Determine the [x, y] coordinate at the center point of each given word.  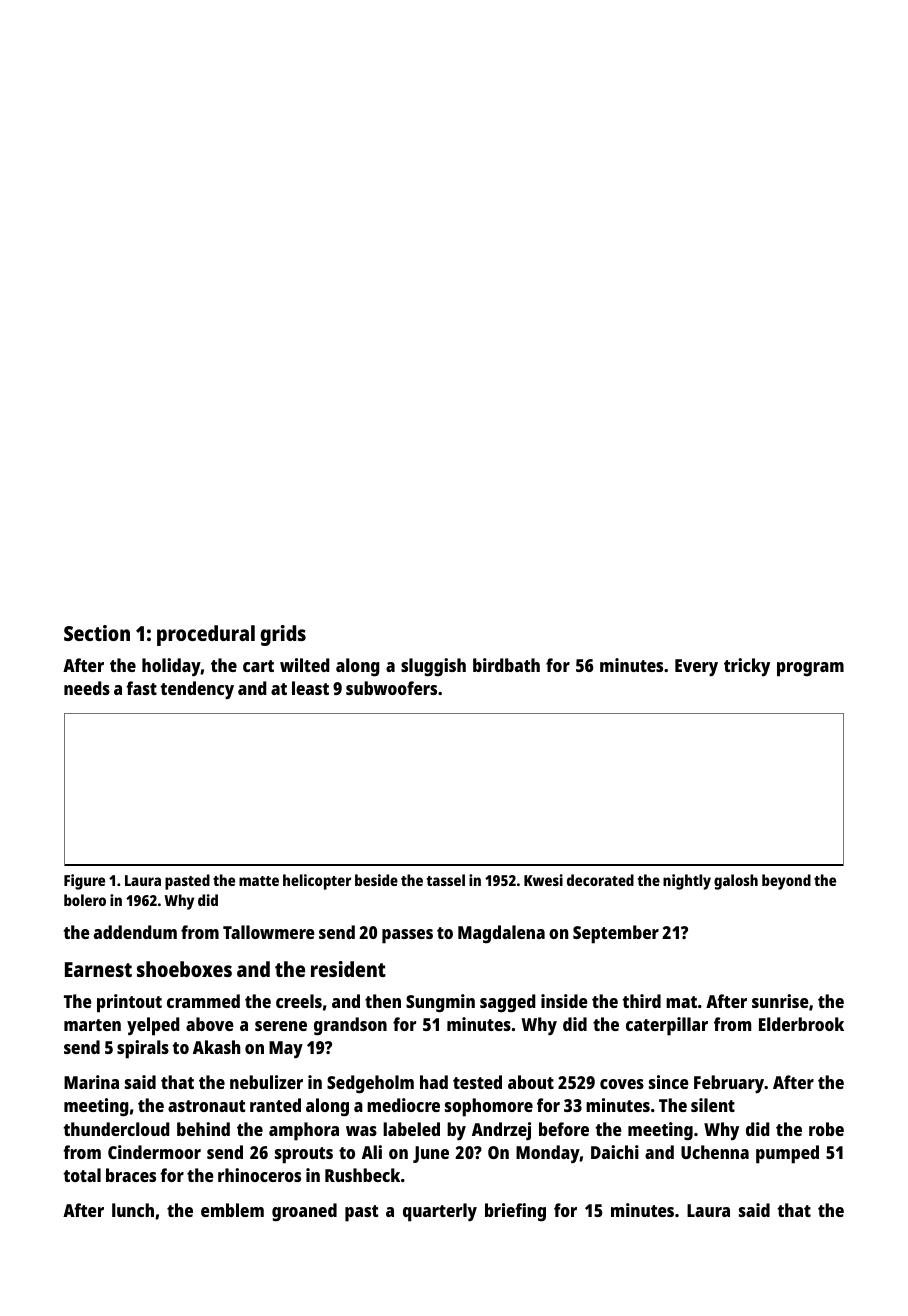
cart [258, 666]
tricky [747, 667]
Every [696, 668]
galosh [736, 882]
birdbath [506, 665]
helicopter [317, 882]
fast [141, 688]
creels [299, 1001]
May [286, 1050]
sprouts [304, 1155]
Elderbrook [801, 1024]
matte [259, 881]
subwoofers [391, 688]
